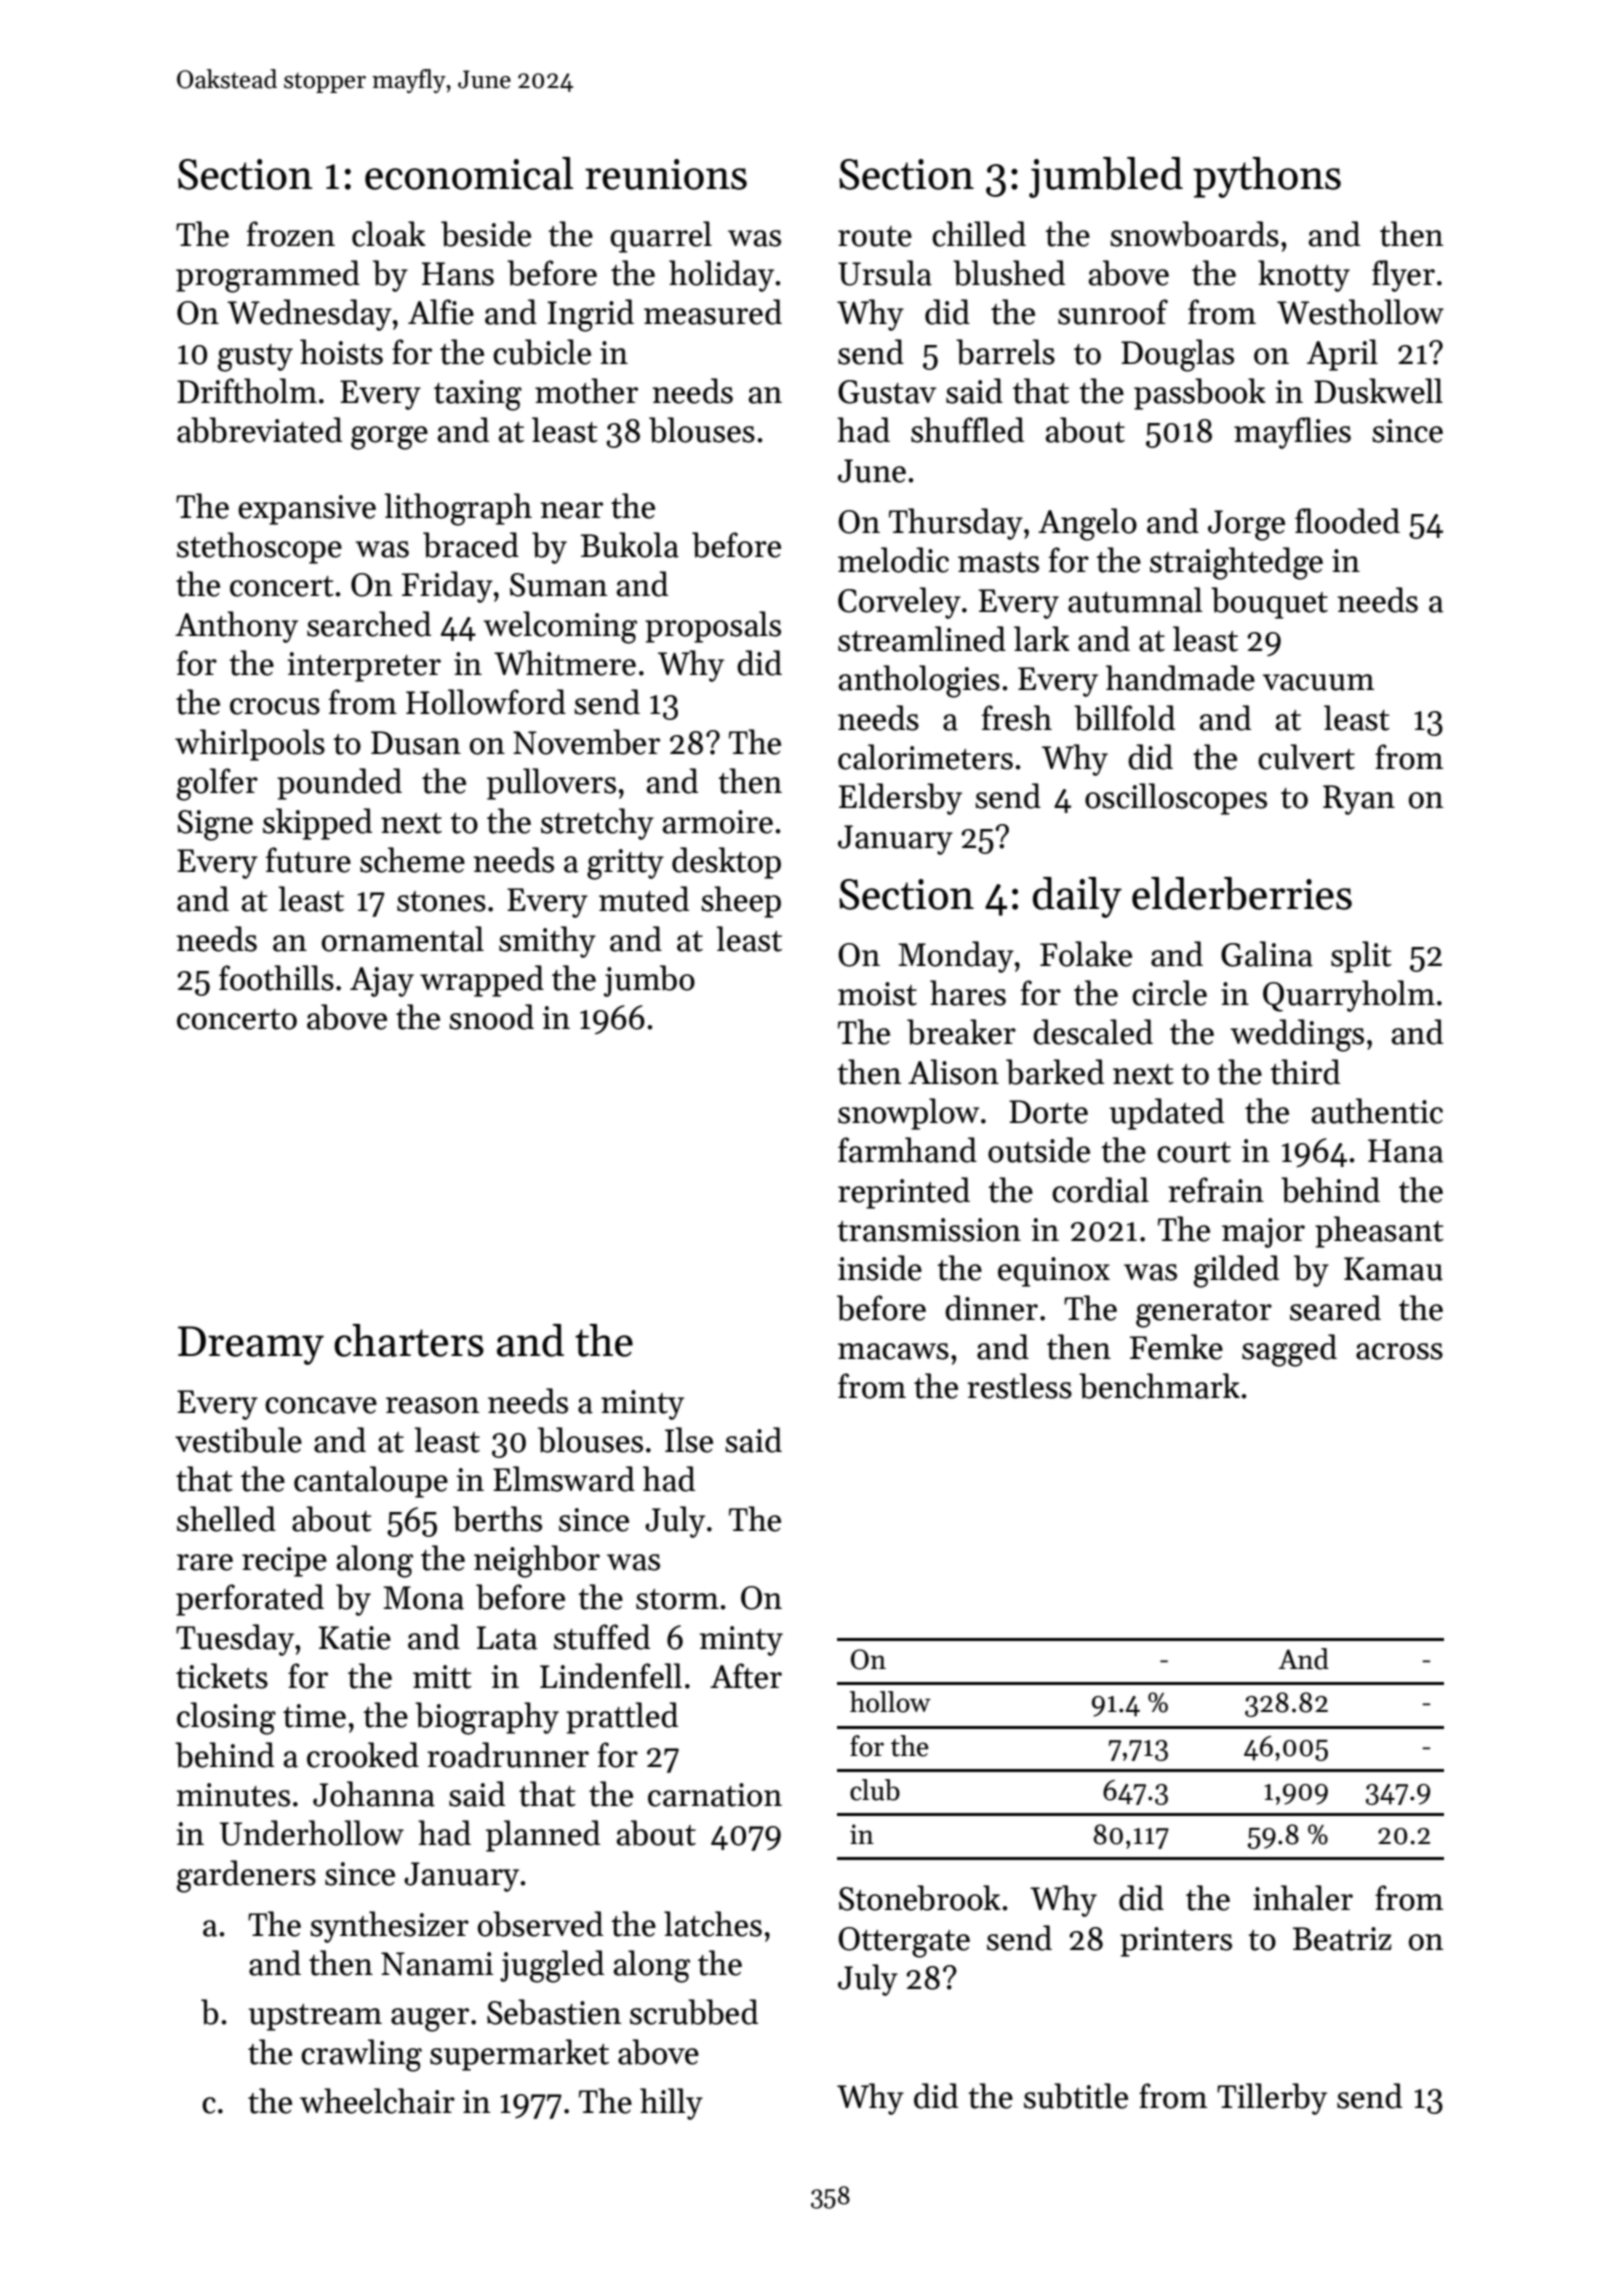 The height and width of the image is (2292, 1620). Describe the element at coordinates (222, 1676) in the image. I see `tickets` at that location.
